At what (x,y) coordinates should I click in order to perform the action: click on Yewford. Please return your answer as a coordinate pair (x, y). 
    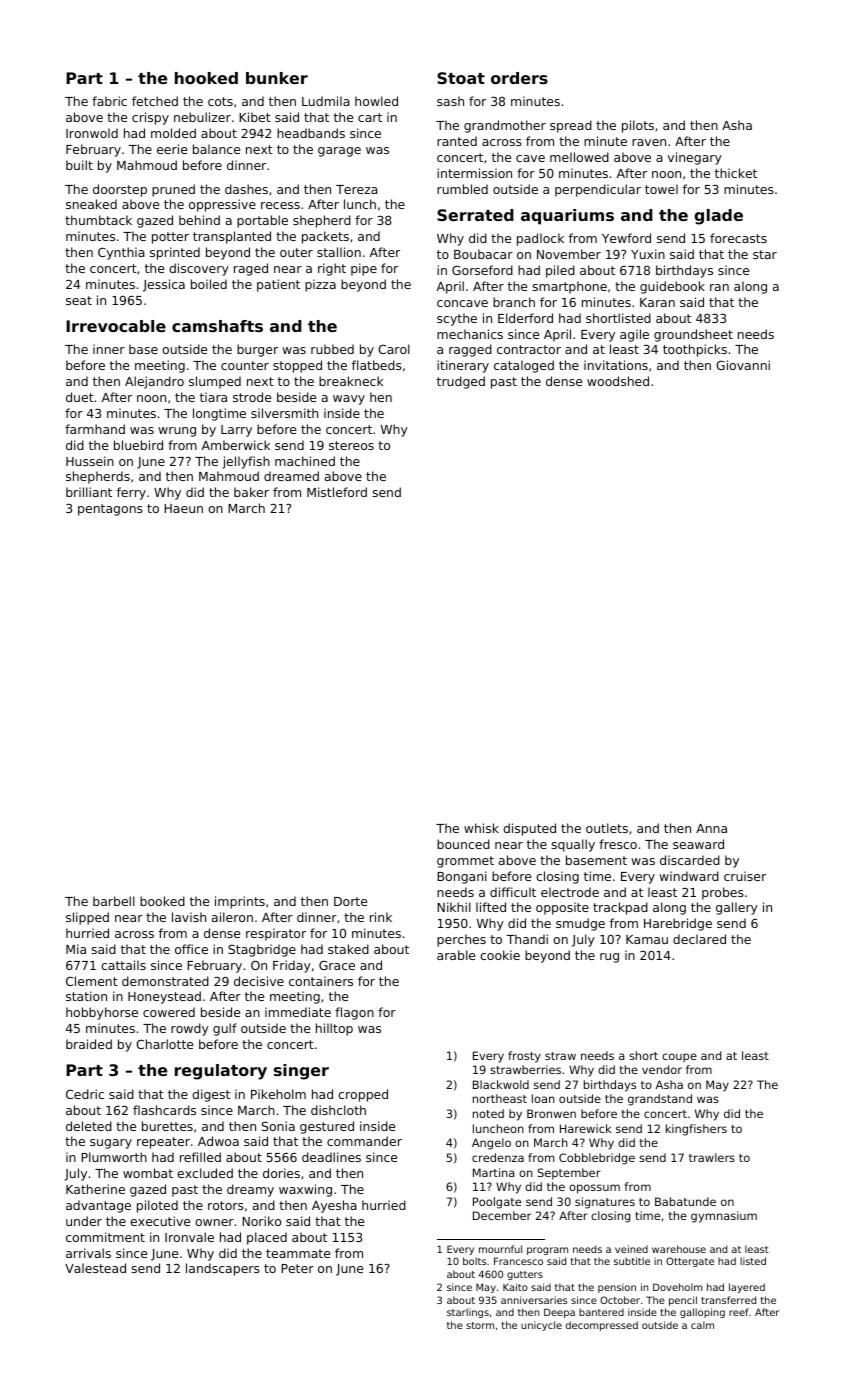
    Looking at the image, I should click on (626, 238).
